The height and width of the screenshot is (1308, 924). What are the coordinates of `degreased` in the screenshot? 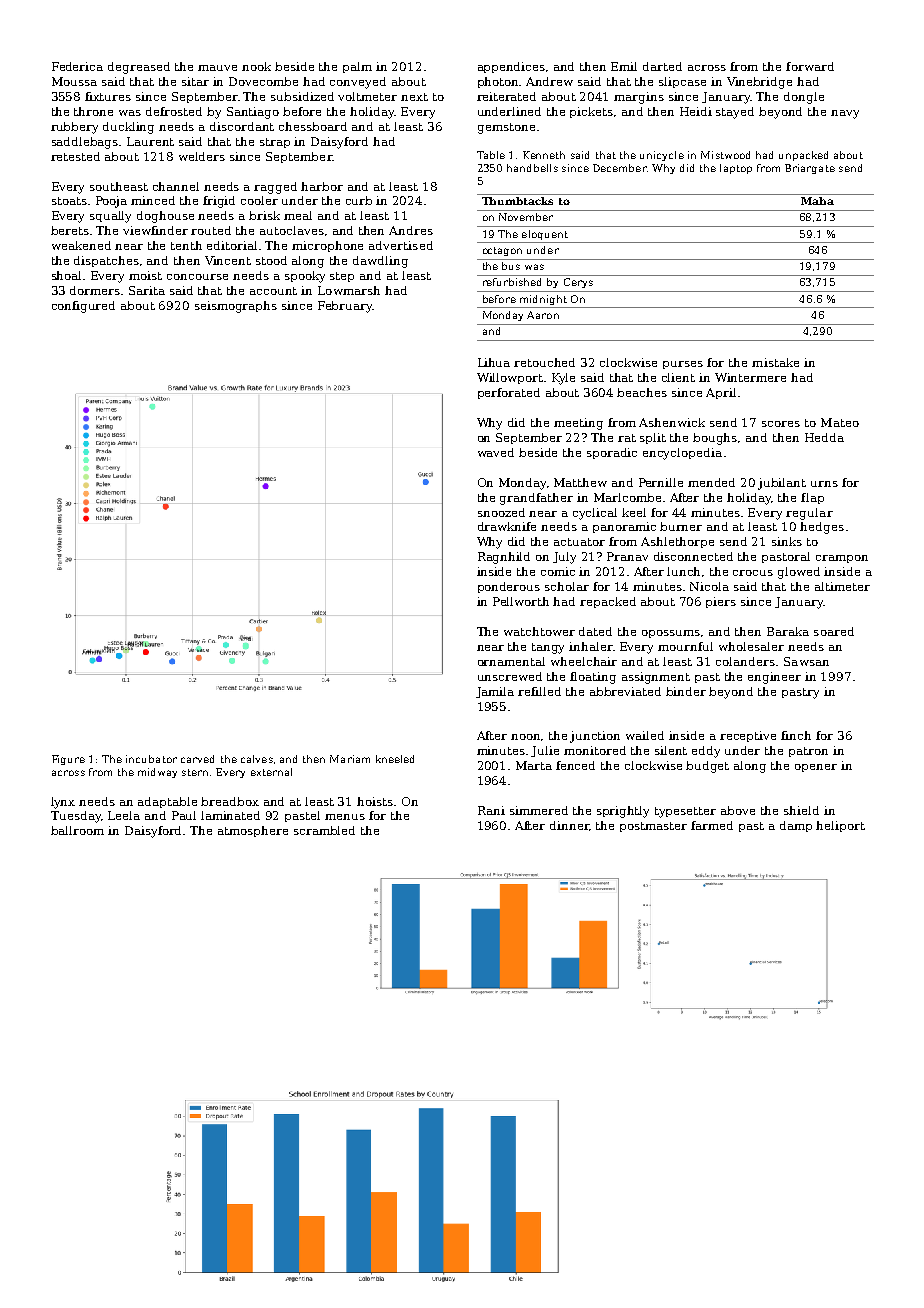 It's located at (139, 68).
